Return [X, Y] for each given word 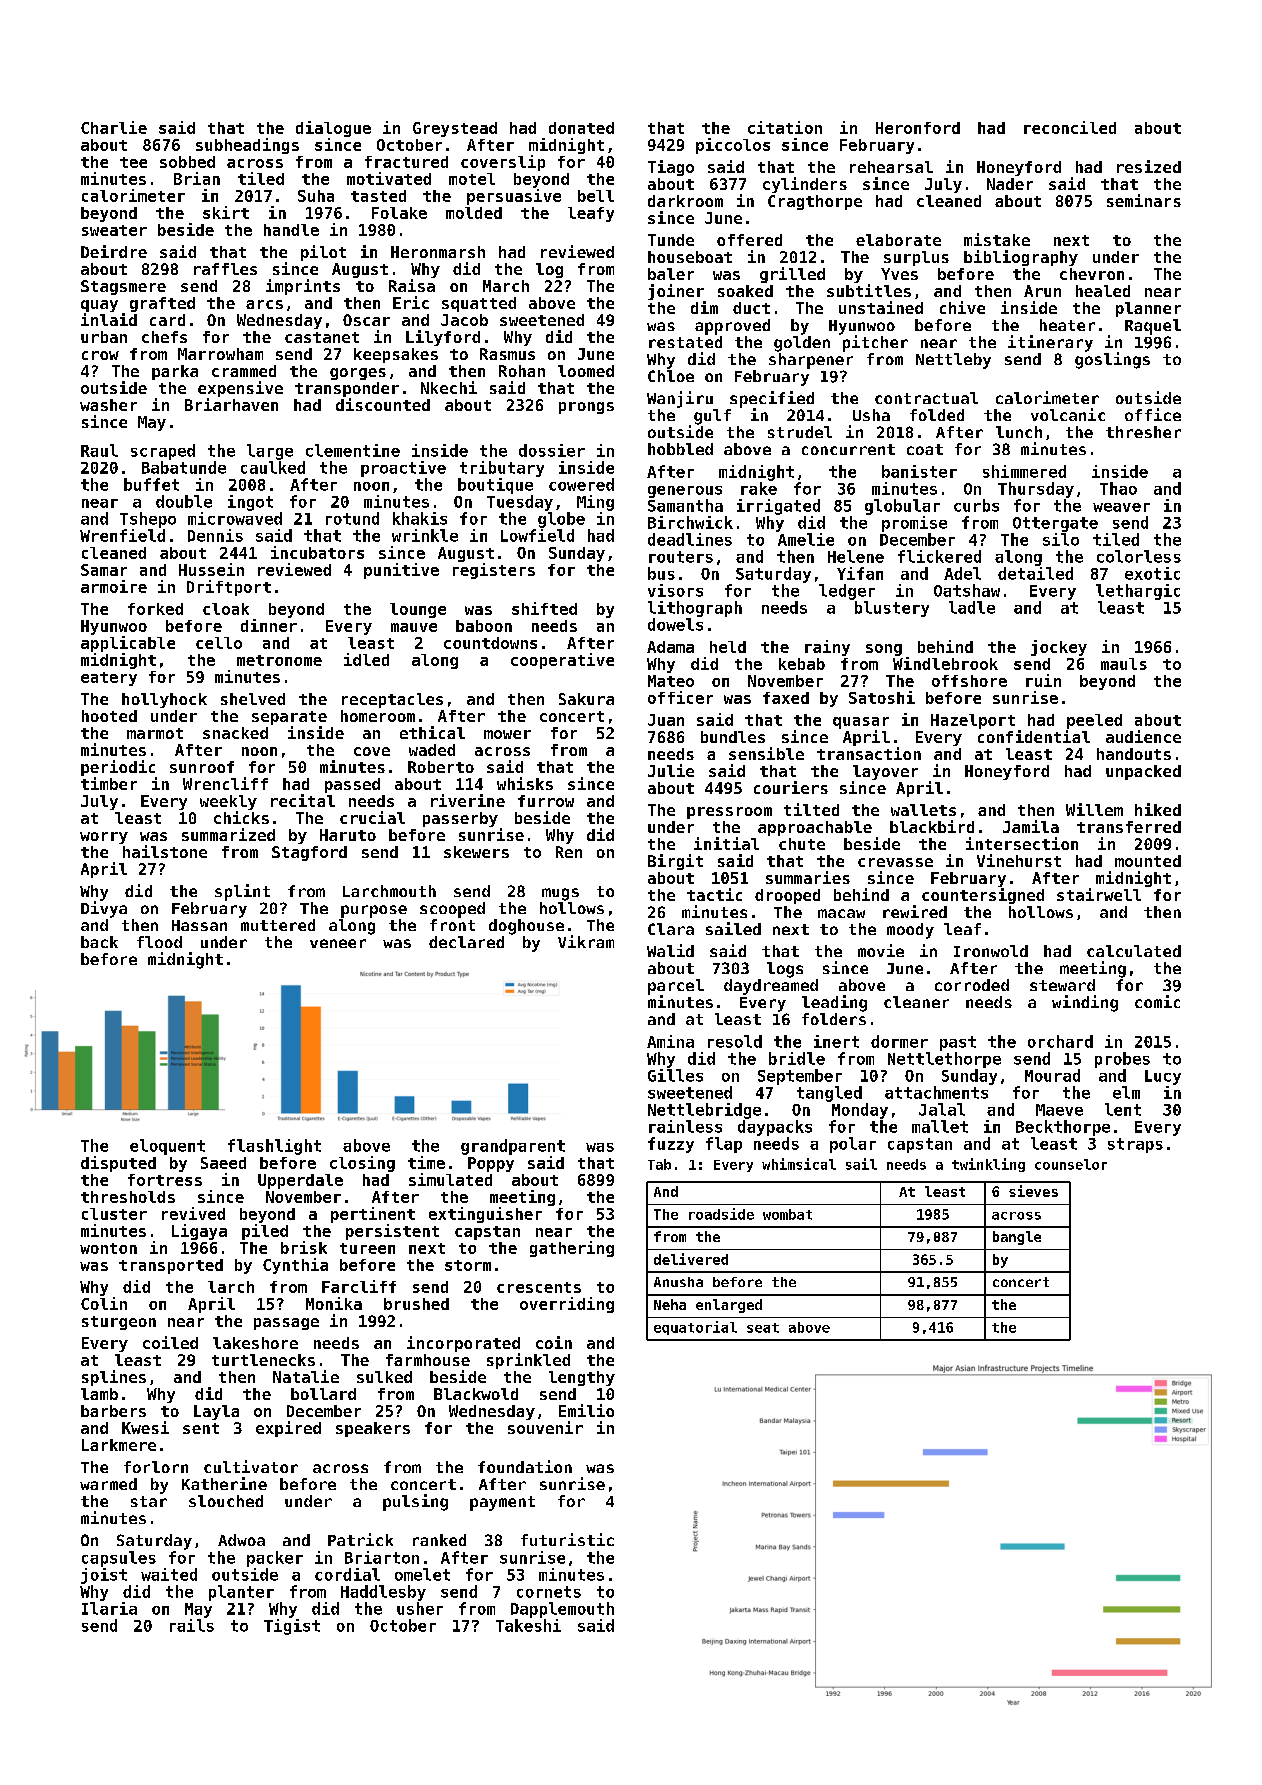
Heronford [918, 128]
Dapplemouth [562, 1610]
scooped [452, 910]
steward [1062, 985]
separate [289, 718]
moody [910, 931]
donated [581, 128]
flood [159, 942]
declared [466, 942]
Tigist [292, 1627]
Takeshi [528, 1625]
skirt [226, 212]
